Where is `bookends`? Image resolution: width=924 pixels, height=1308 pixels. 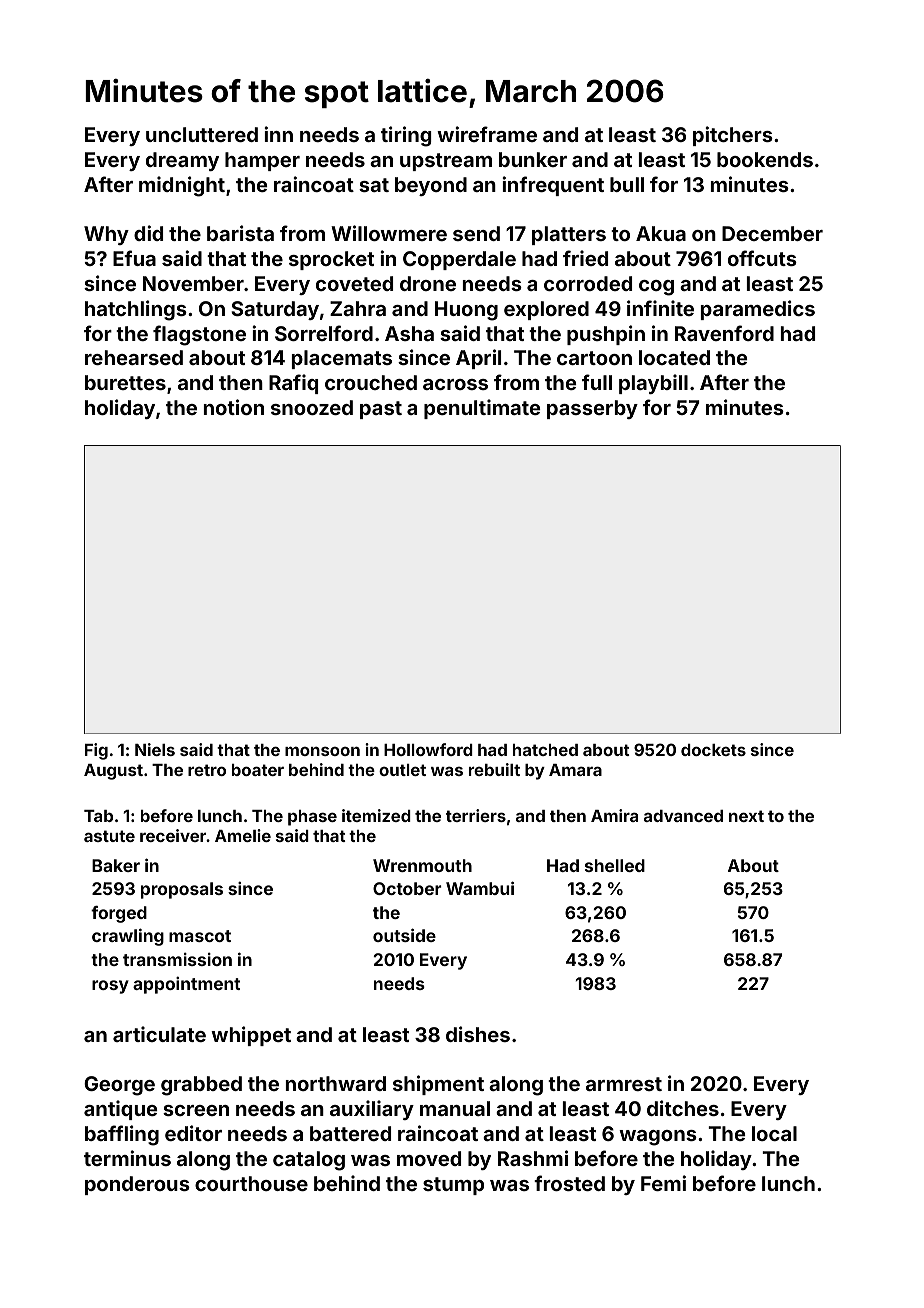
bookends is located at coordinates (765, 159).
